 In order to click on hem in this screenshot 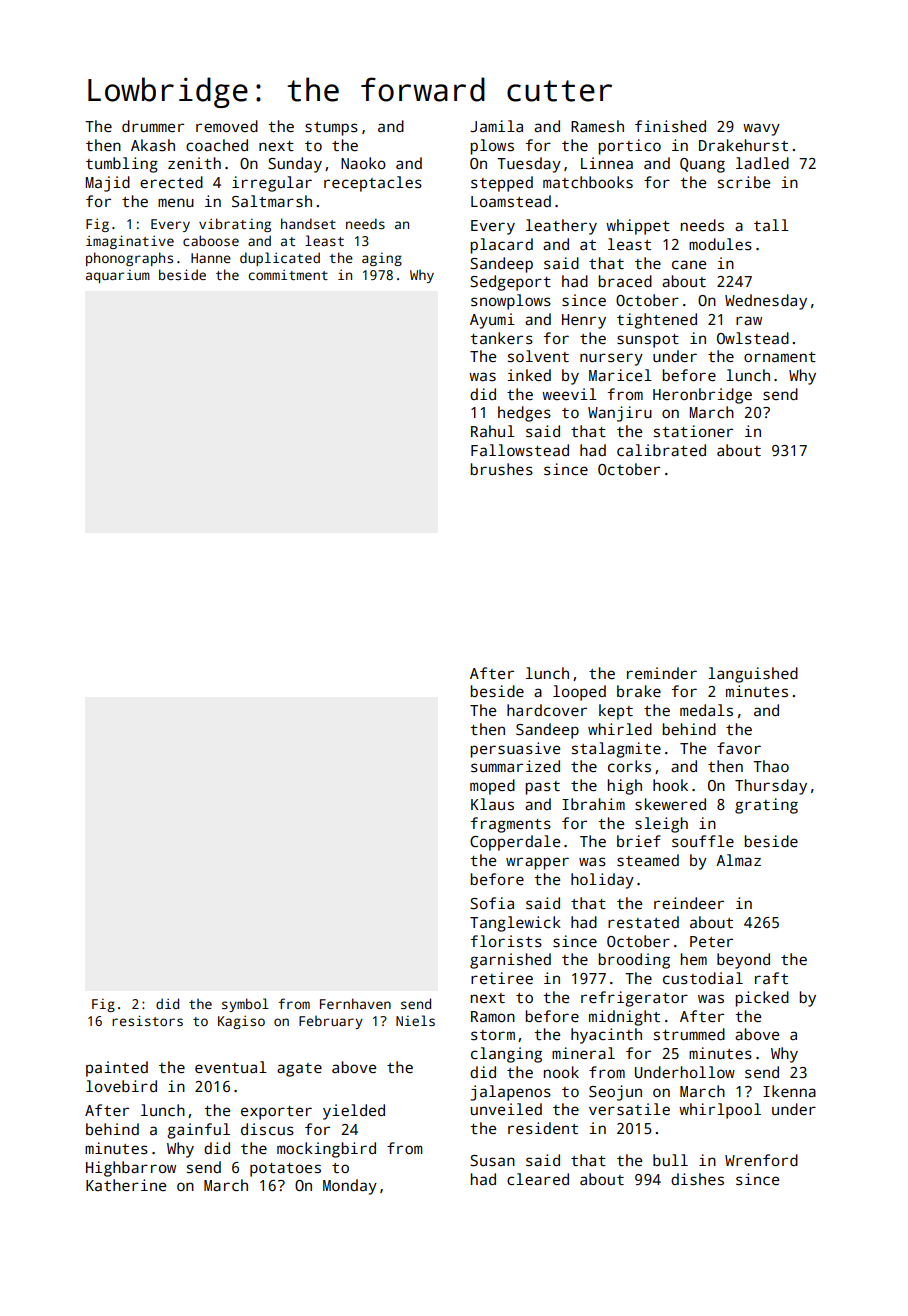, I will do `click(694, 959)`.
